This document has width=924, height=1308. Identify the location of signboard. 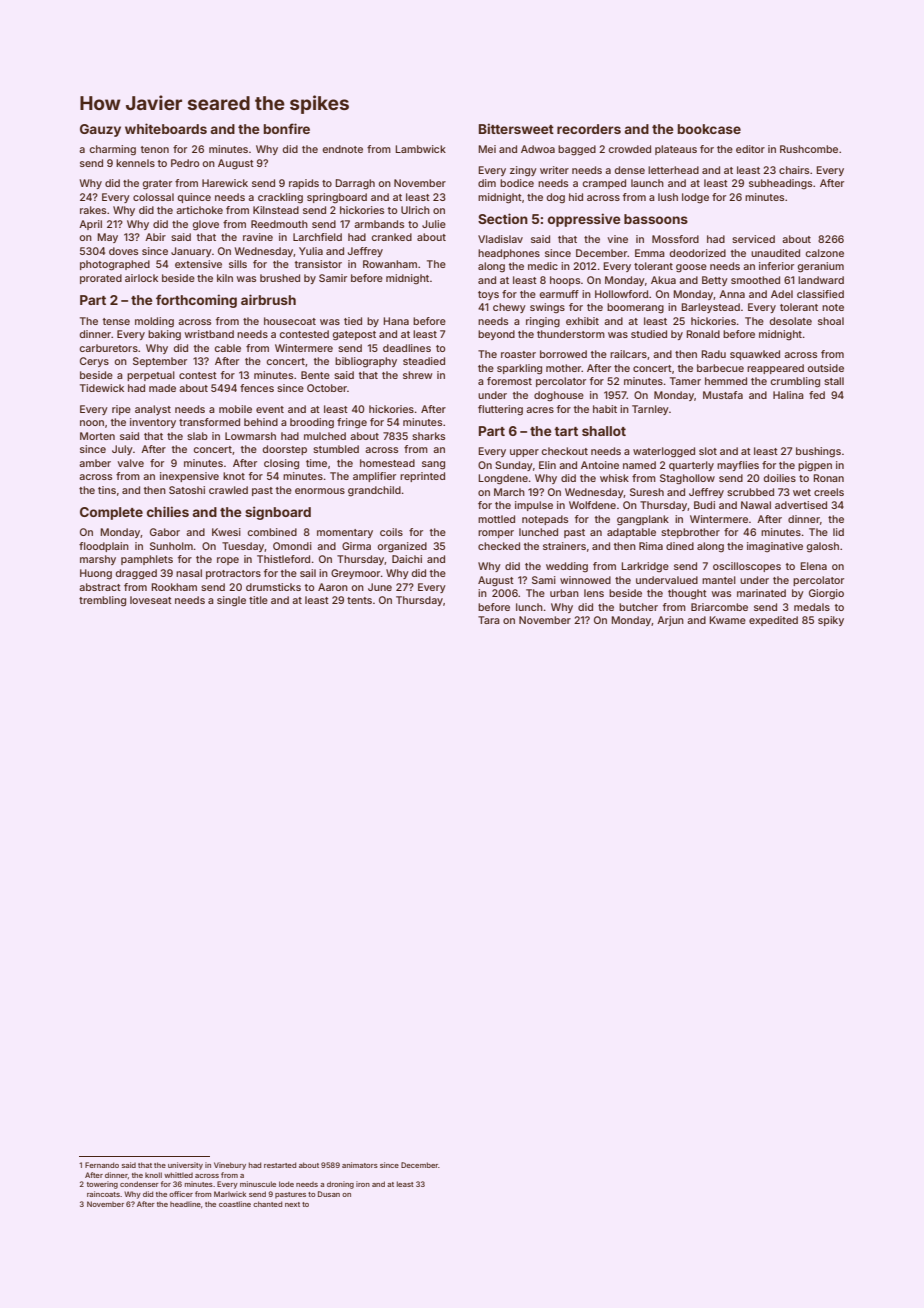
(278, 513).
